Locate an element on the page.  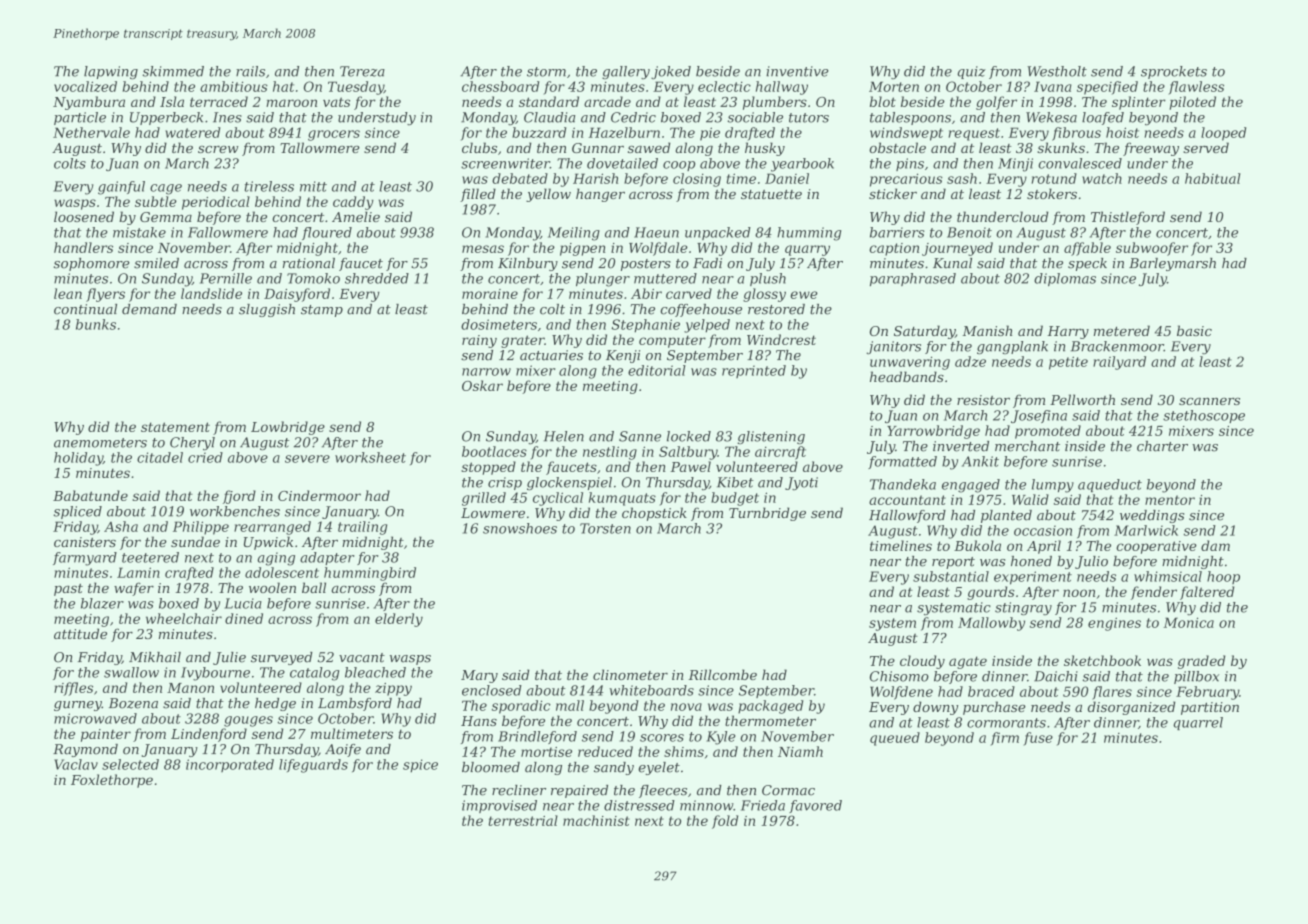
stamp is located at coordinates (322, 311).
